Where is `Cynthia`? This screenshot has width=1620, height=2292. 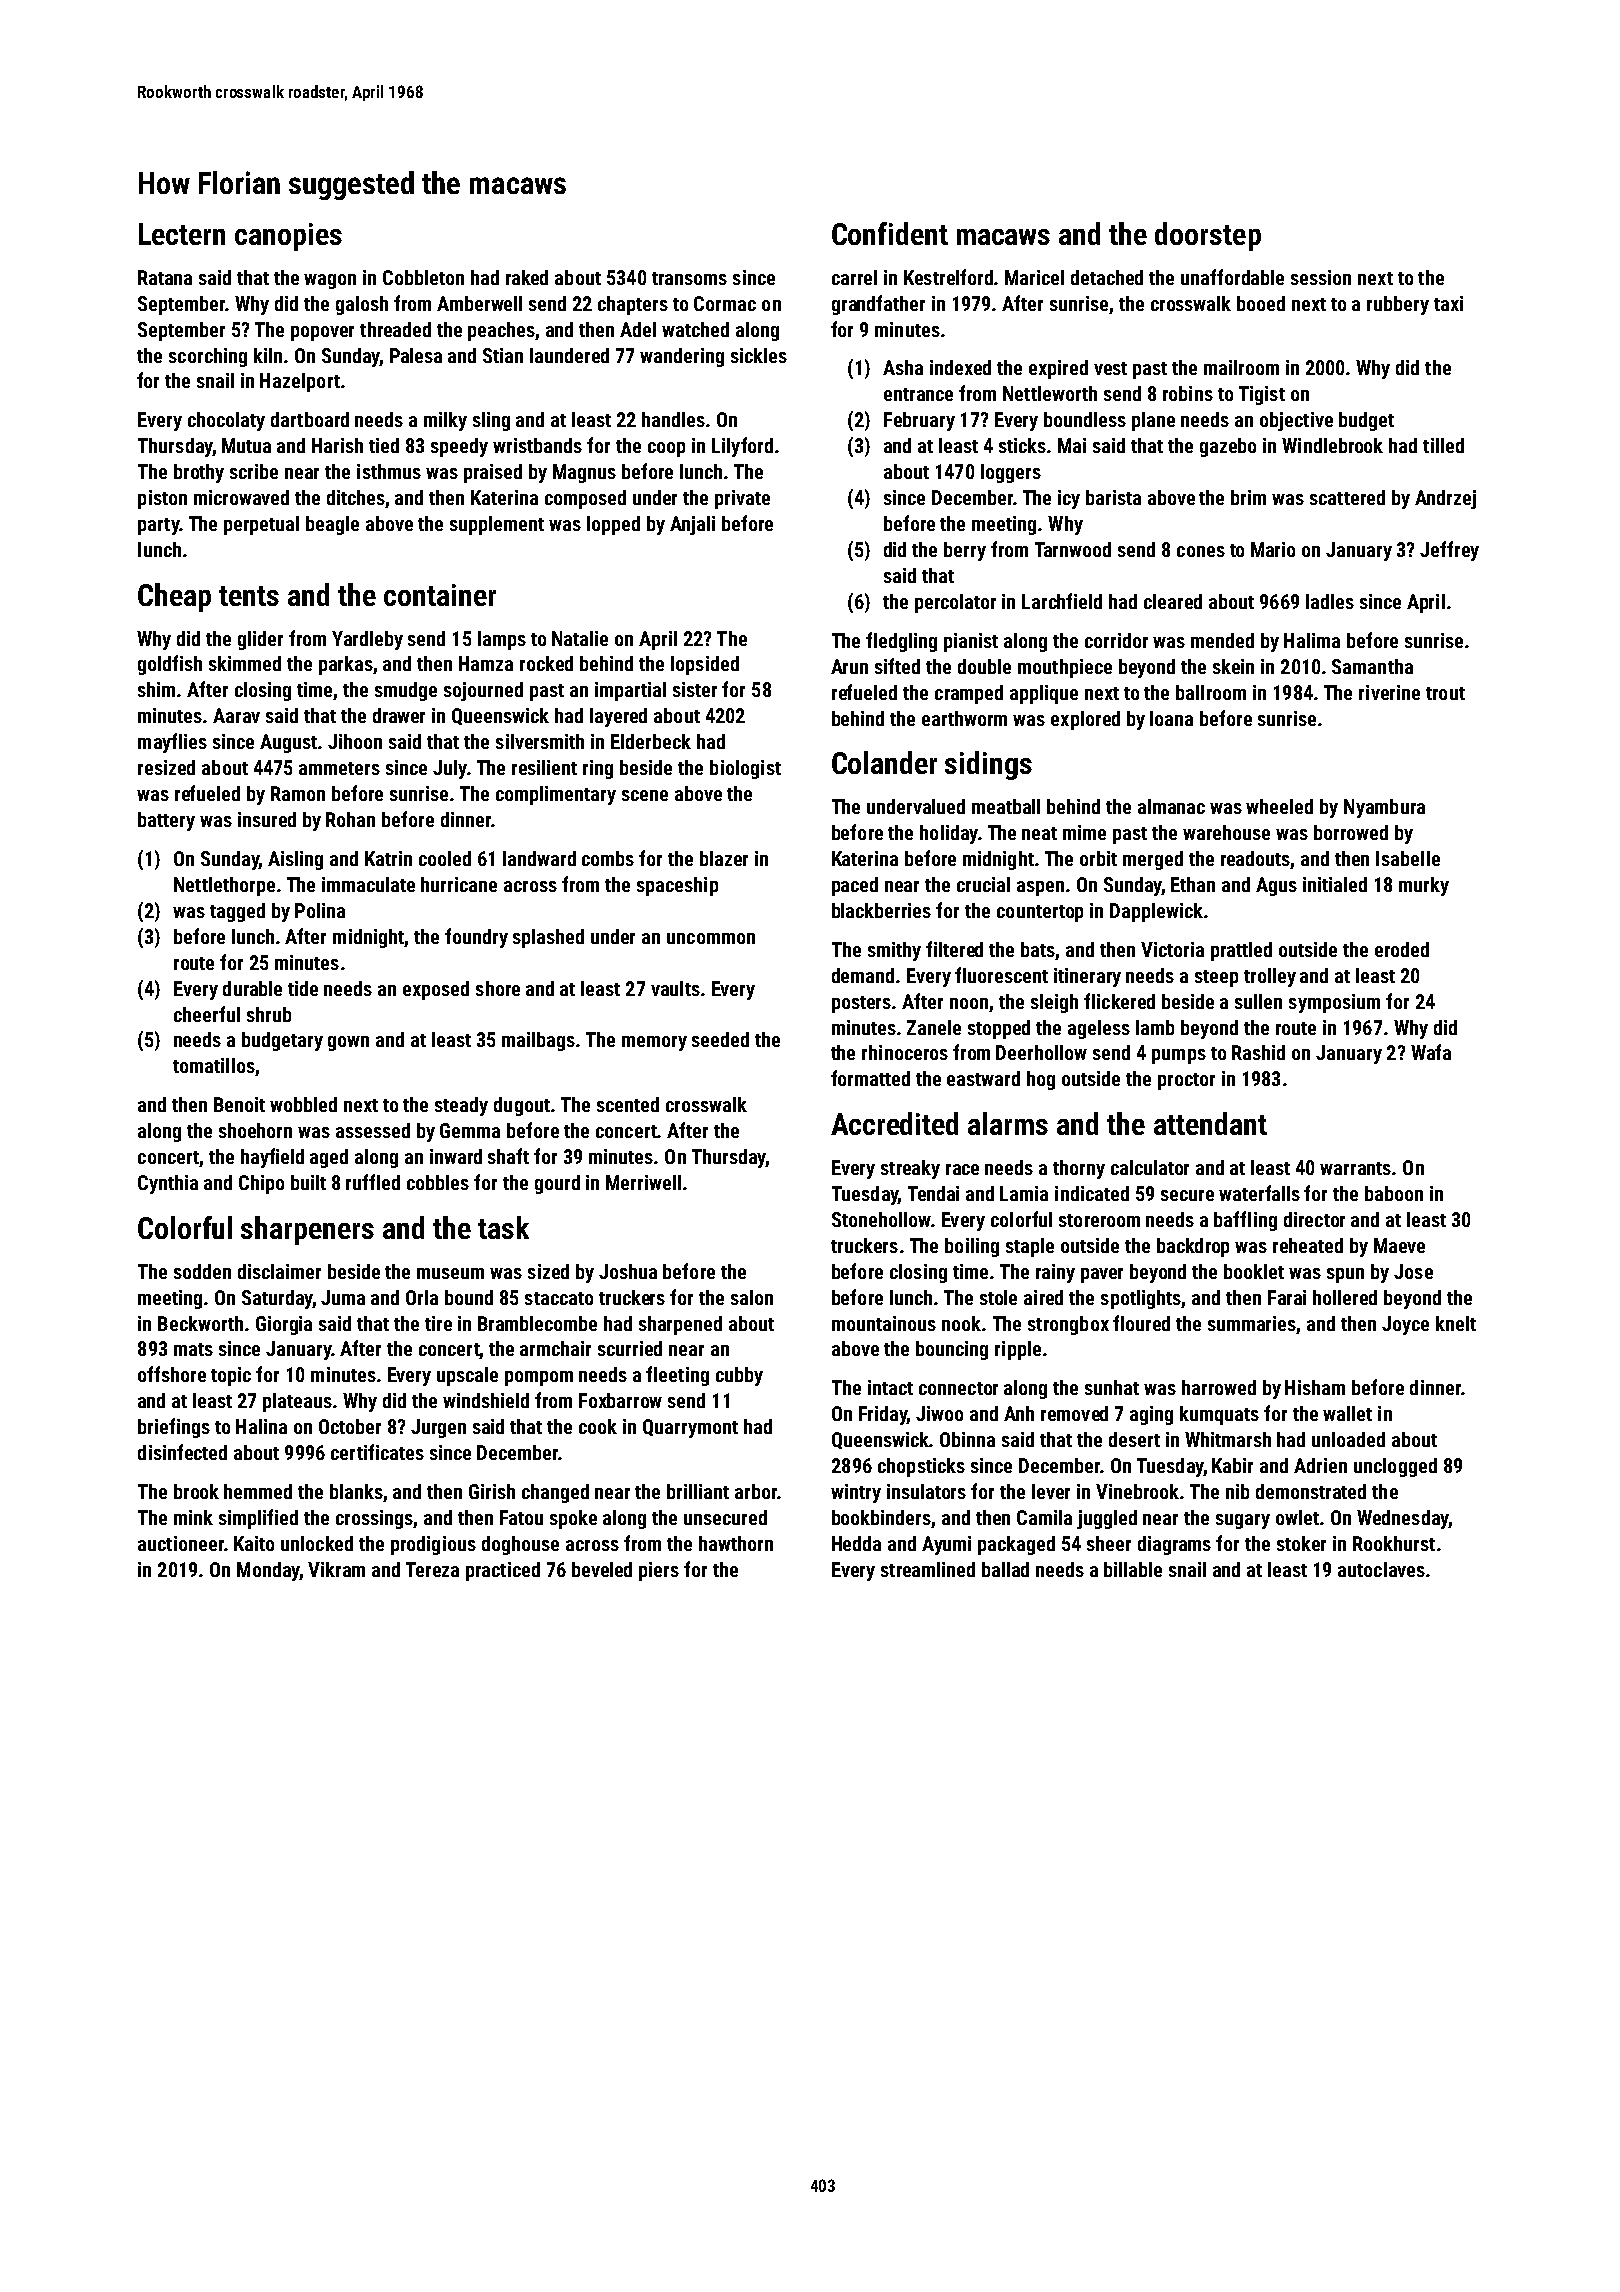 Cynthia is located at coordinates (168, 1184).
